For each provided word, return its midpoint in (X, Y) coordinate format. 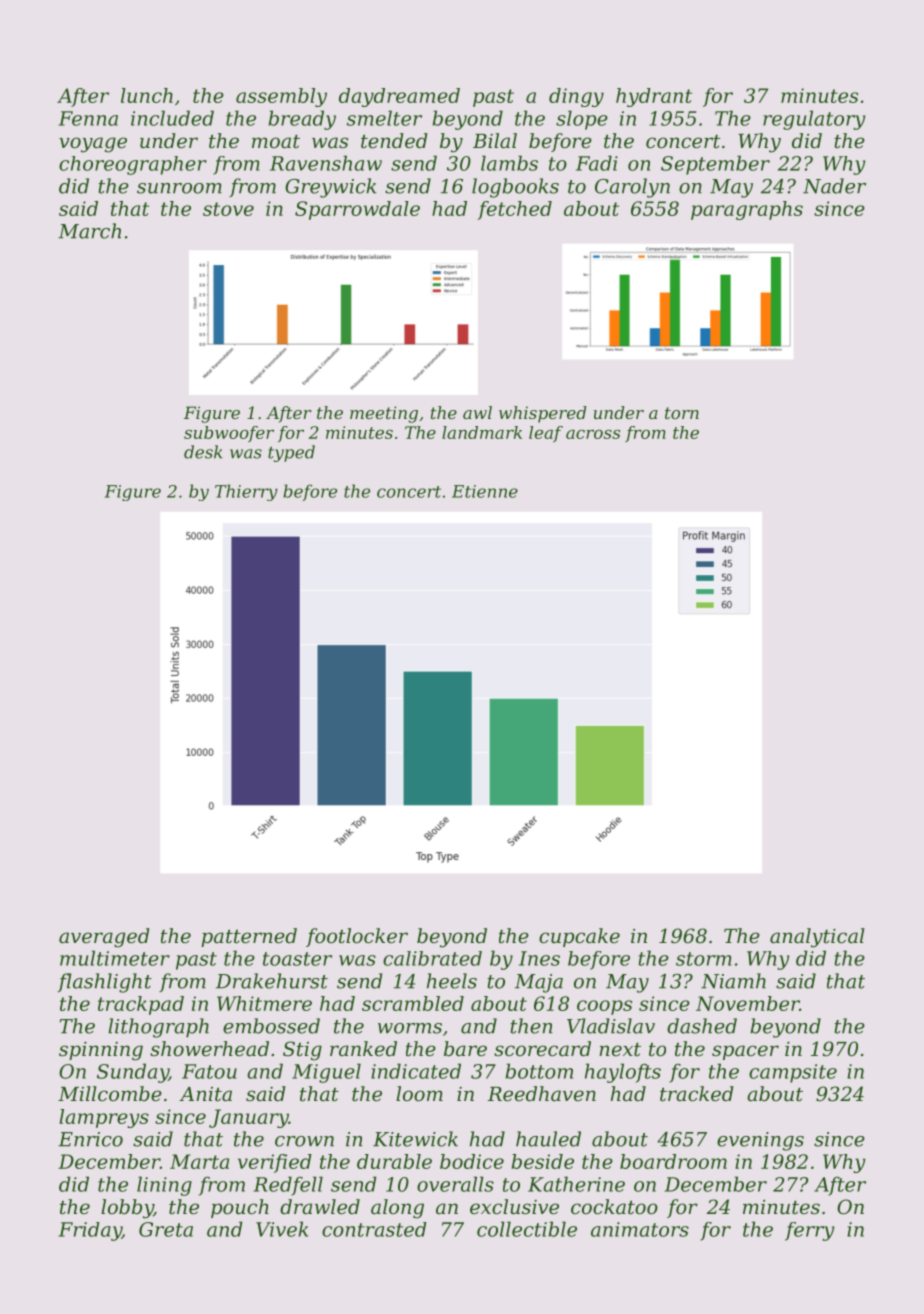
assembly (281, 97)
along (397, 1209)
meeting (384, 414)
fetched (514, 210)
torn (682, 413)
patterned (249, 937)
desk (203, 452)
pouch (240, 1208)
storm (704, 959)
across (593, 434)
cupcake (579, 937)
